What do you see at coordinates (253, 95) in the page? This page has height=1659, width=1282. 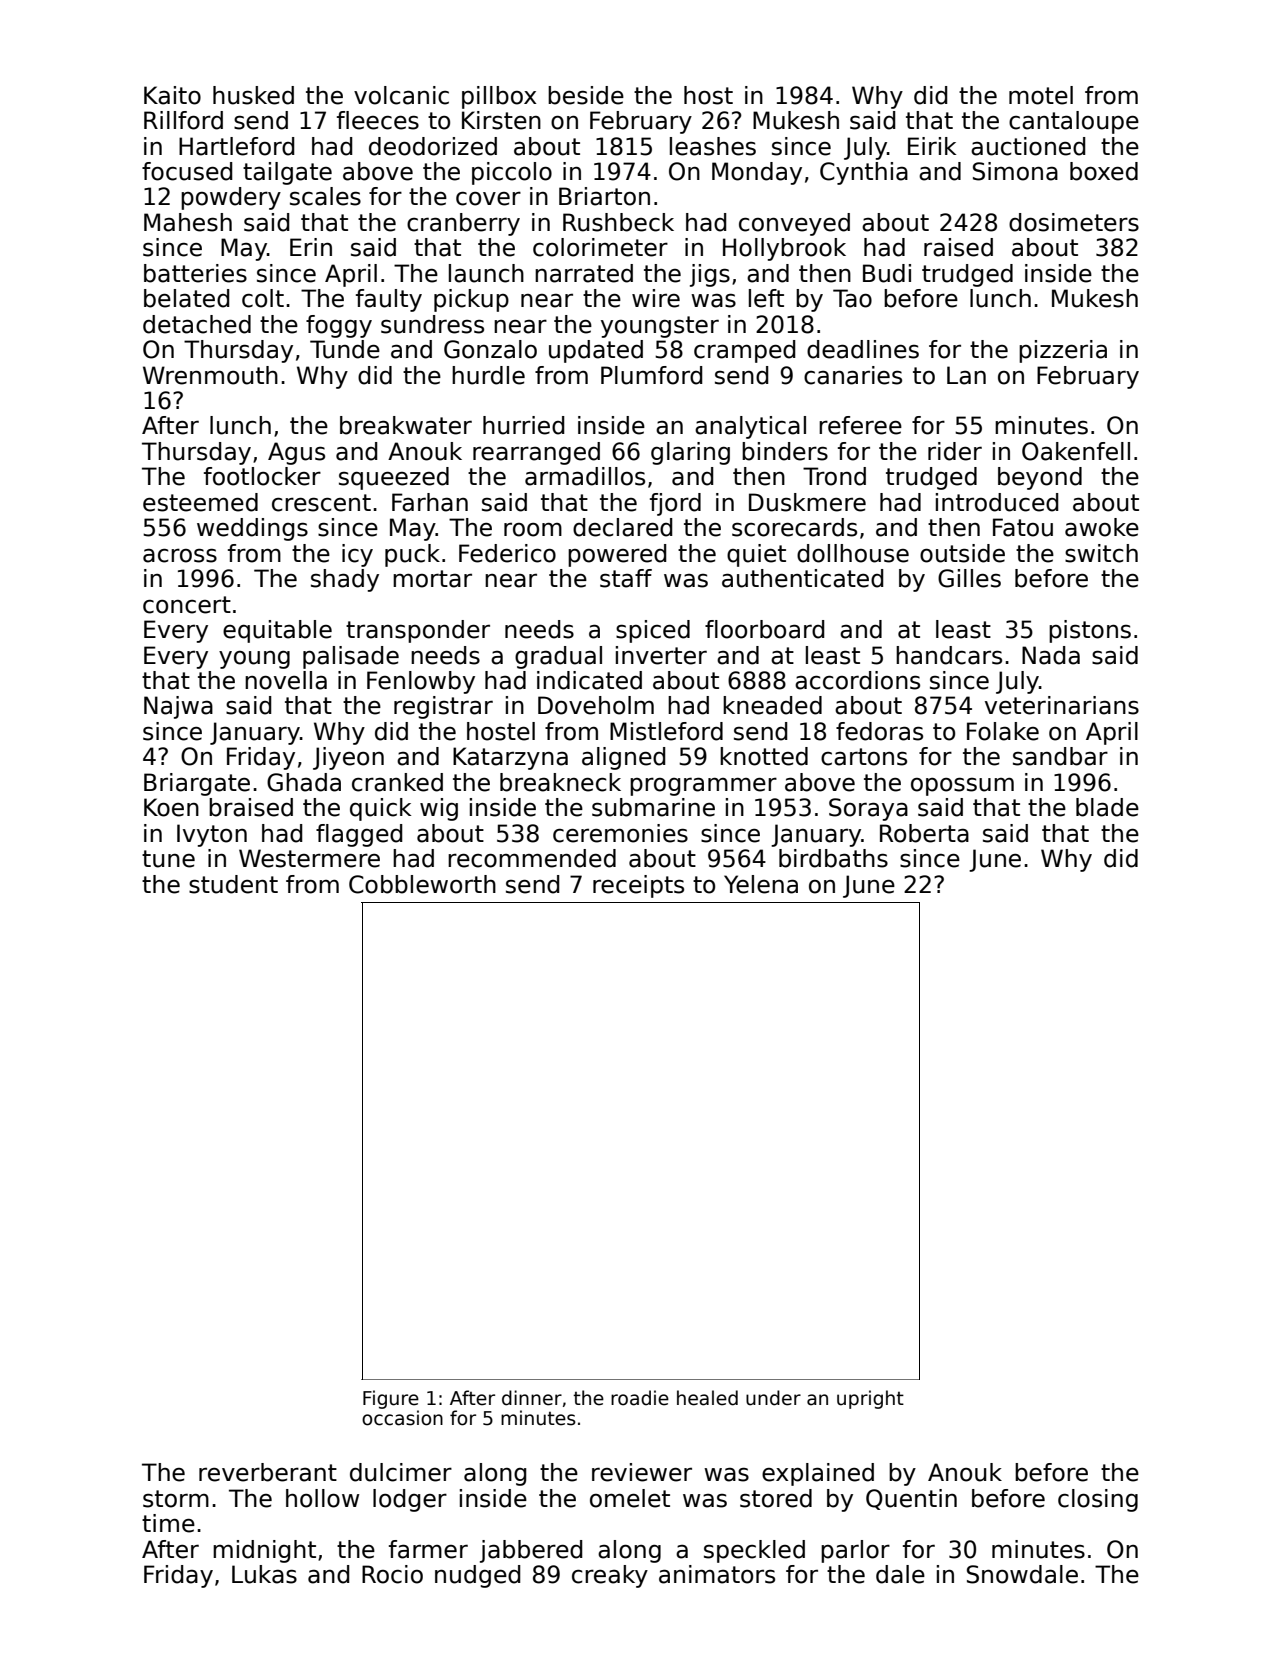 I see `husked` at bounding box center [253, 95].
